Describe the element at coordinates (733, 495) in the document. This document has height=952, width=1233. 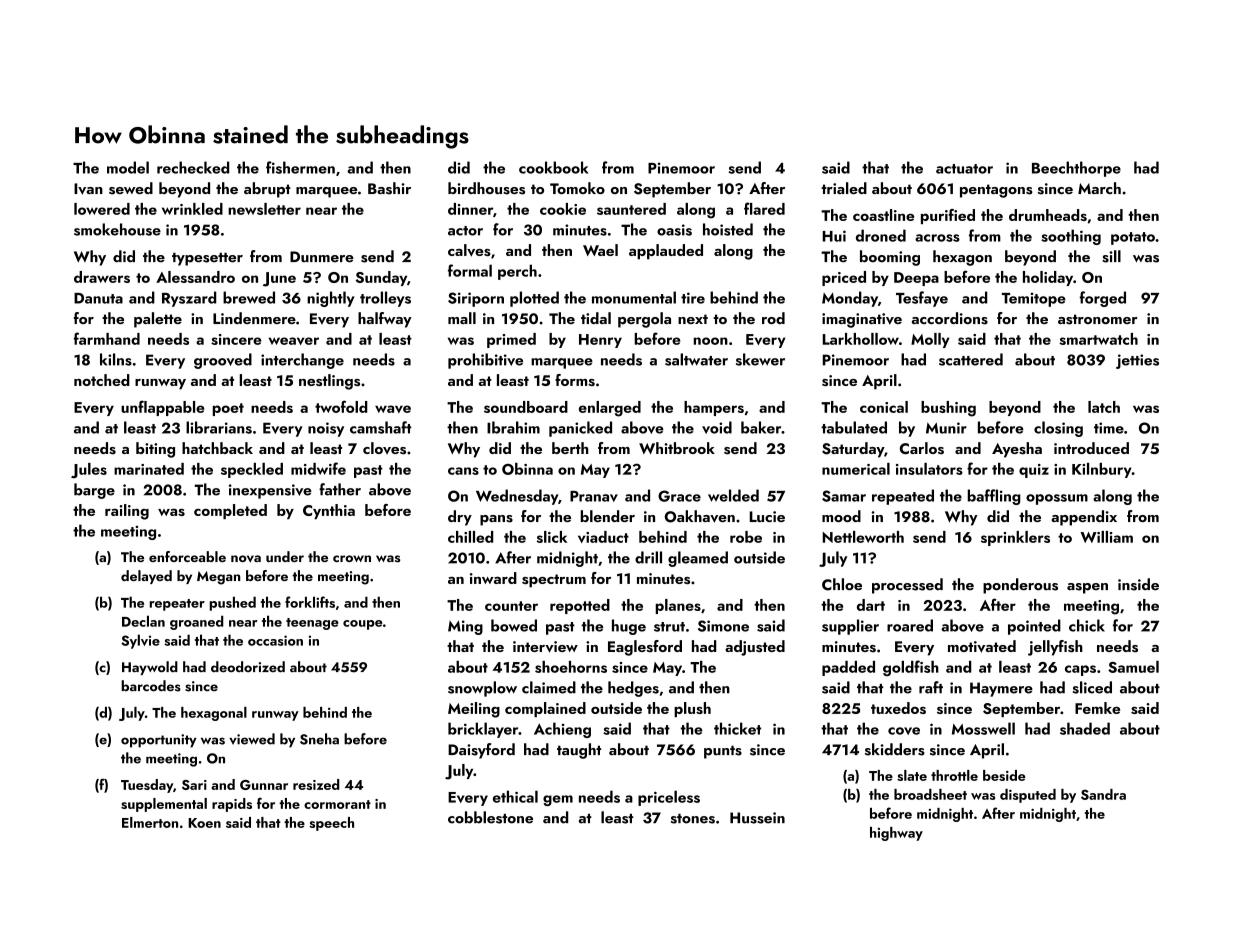
I see `welded` at that location.
